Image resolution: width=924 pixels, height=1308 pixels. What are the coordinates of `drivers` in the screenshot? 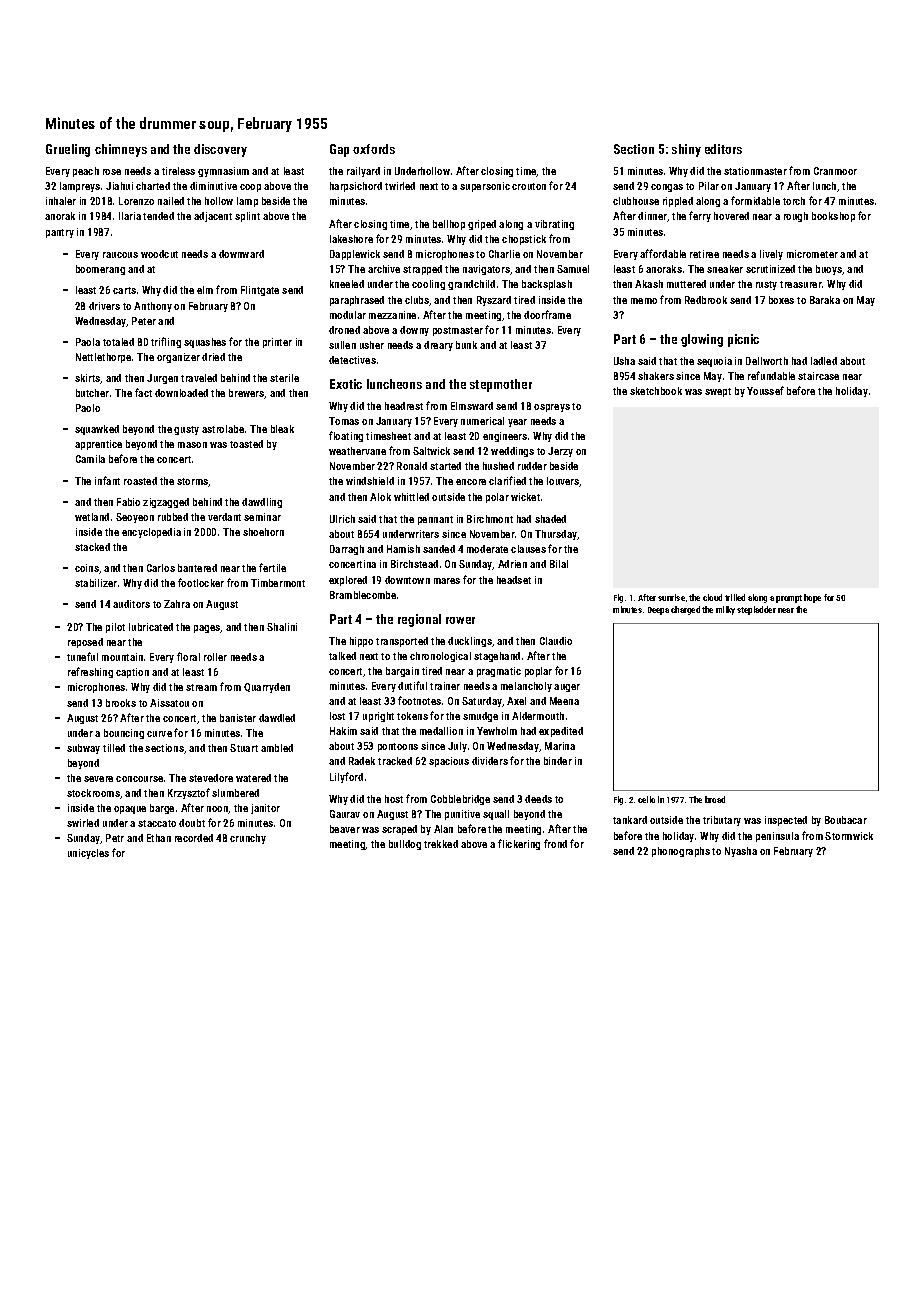 It's located at (104, 306).
